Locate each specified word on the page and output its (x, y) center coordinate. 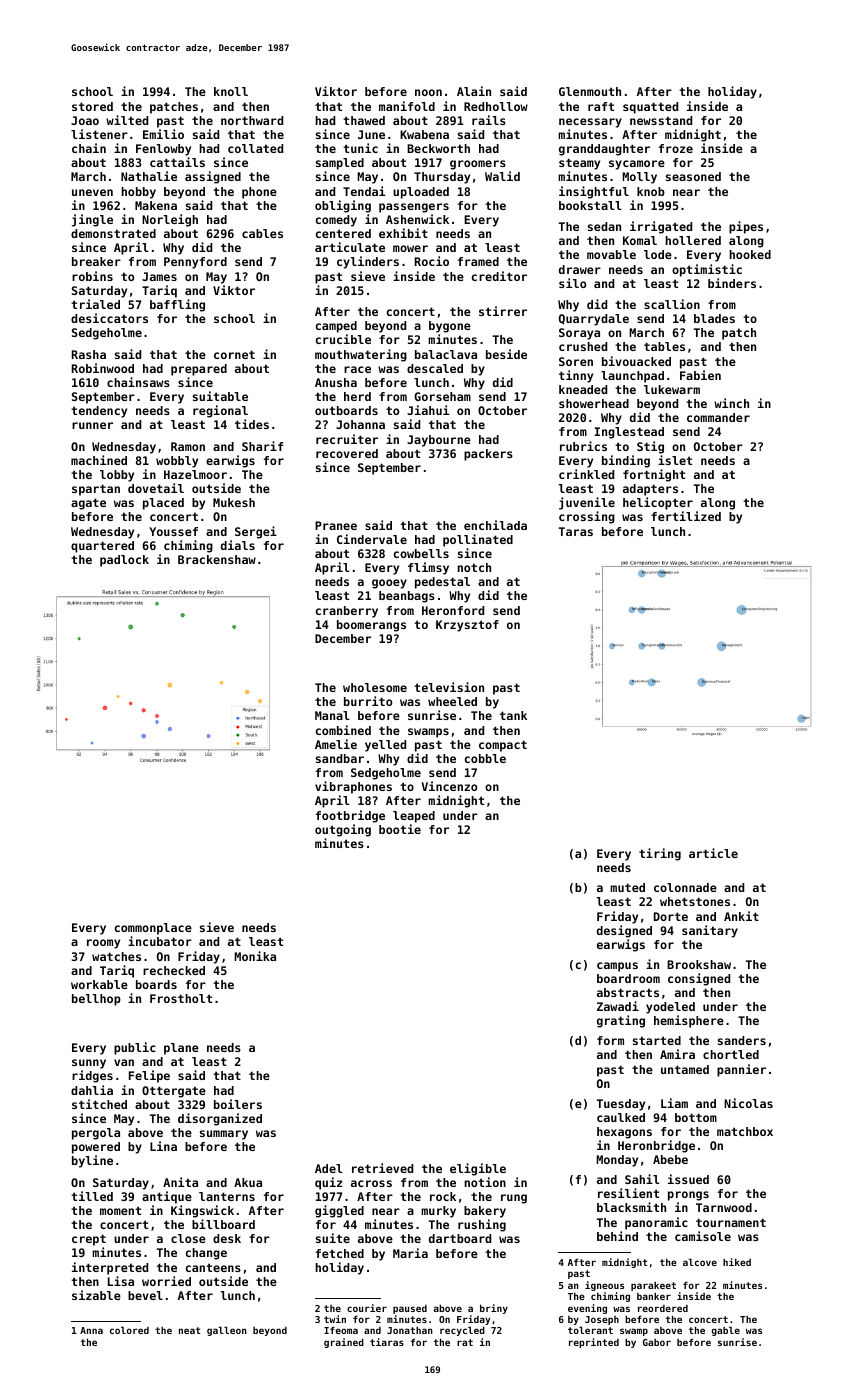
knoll (231, 91)
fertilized (686, 516)
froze (676, 148)
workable (99, 984)
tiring (660, 854)
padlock (124, 561)
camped (336, 327)
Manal (332, 715)
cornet (234, 354)
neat (190, 1330)
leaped (414, 817)
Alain (474, 91)
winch (731, 403)
